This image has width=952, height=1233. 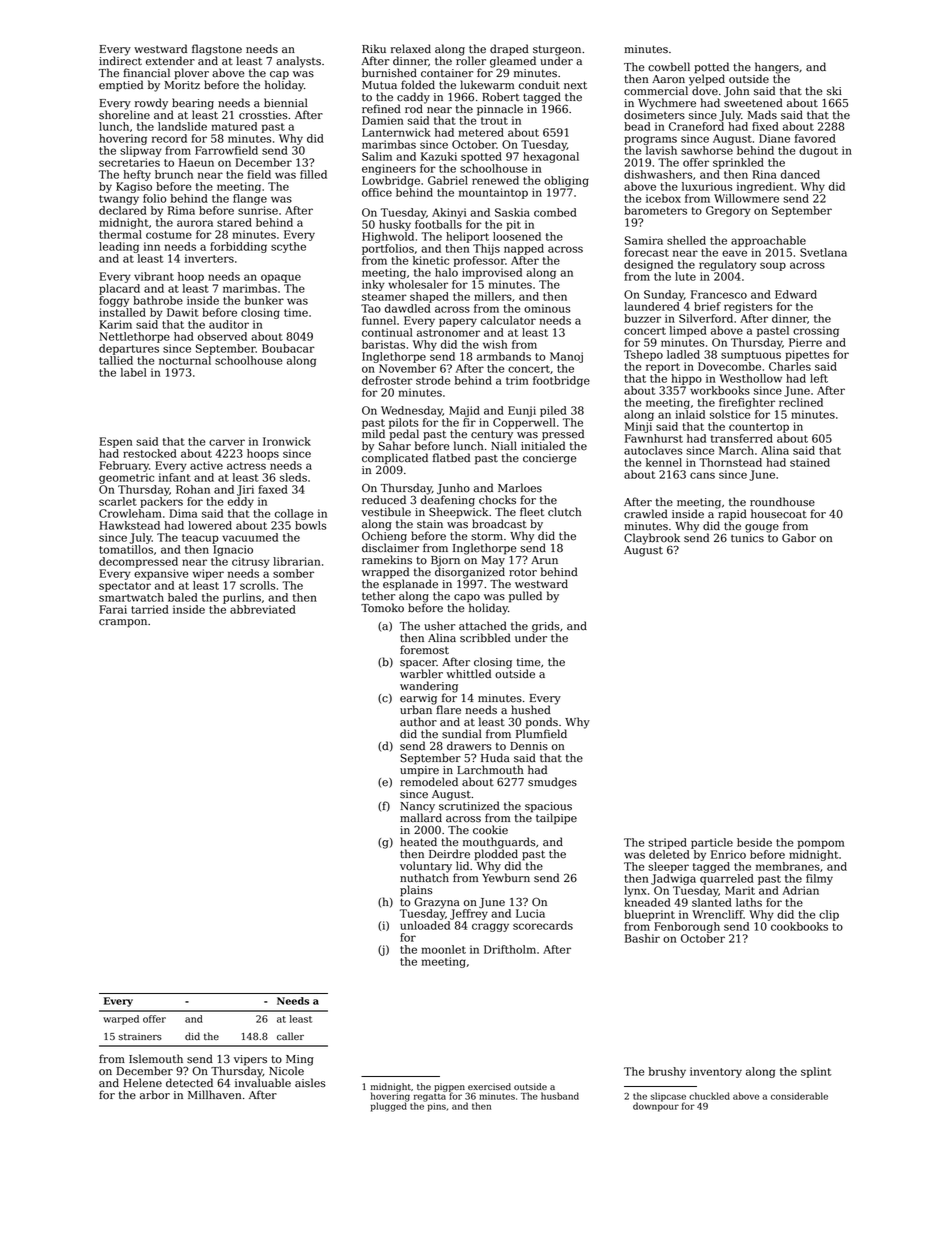 I want to click on ominous, so click(x=547, y=308).
